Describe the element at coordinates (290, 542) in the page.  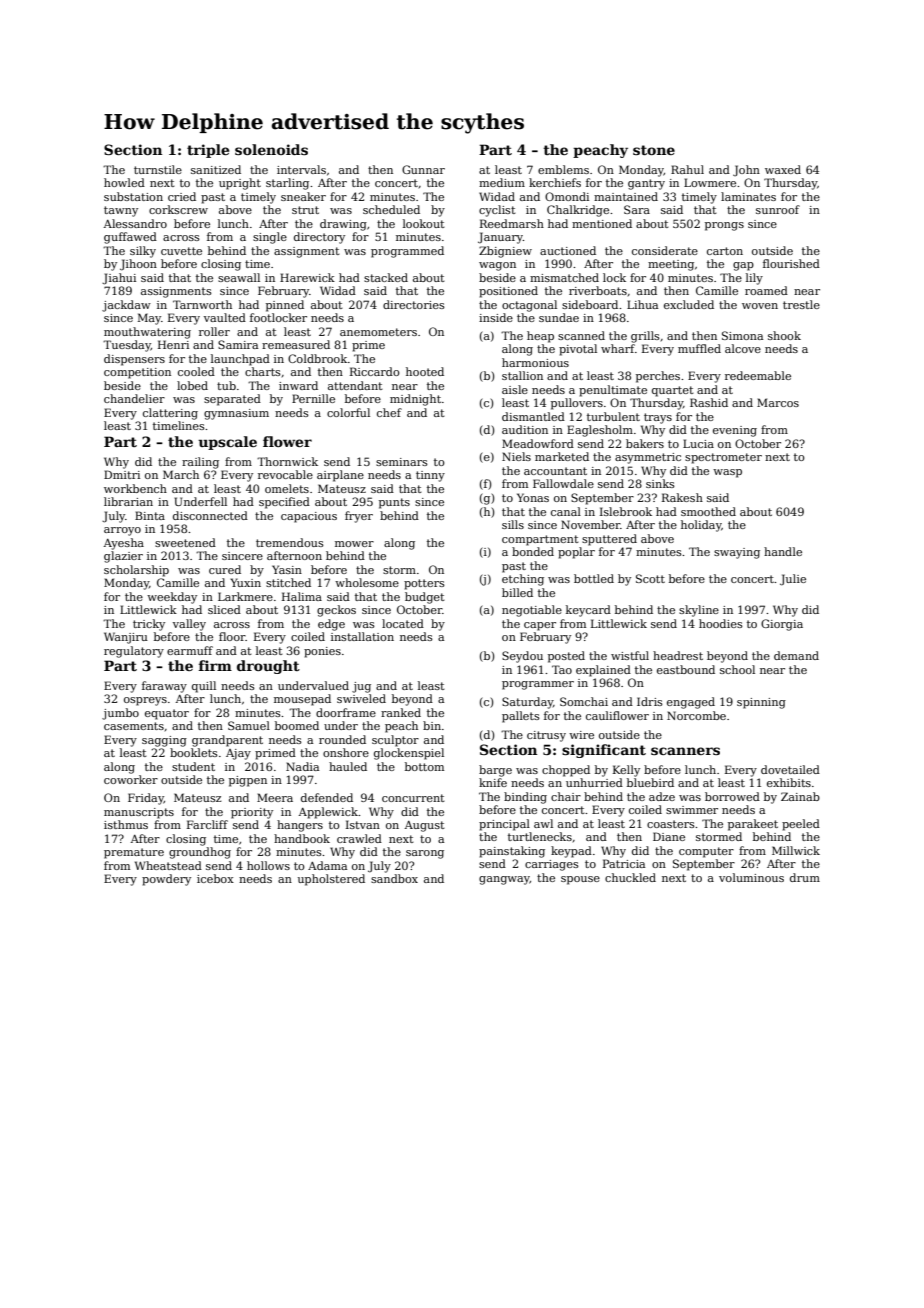
I see `tremendous` at that location.
